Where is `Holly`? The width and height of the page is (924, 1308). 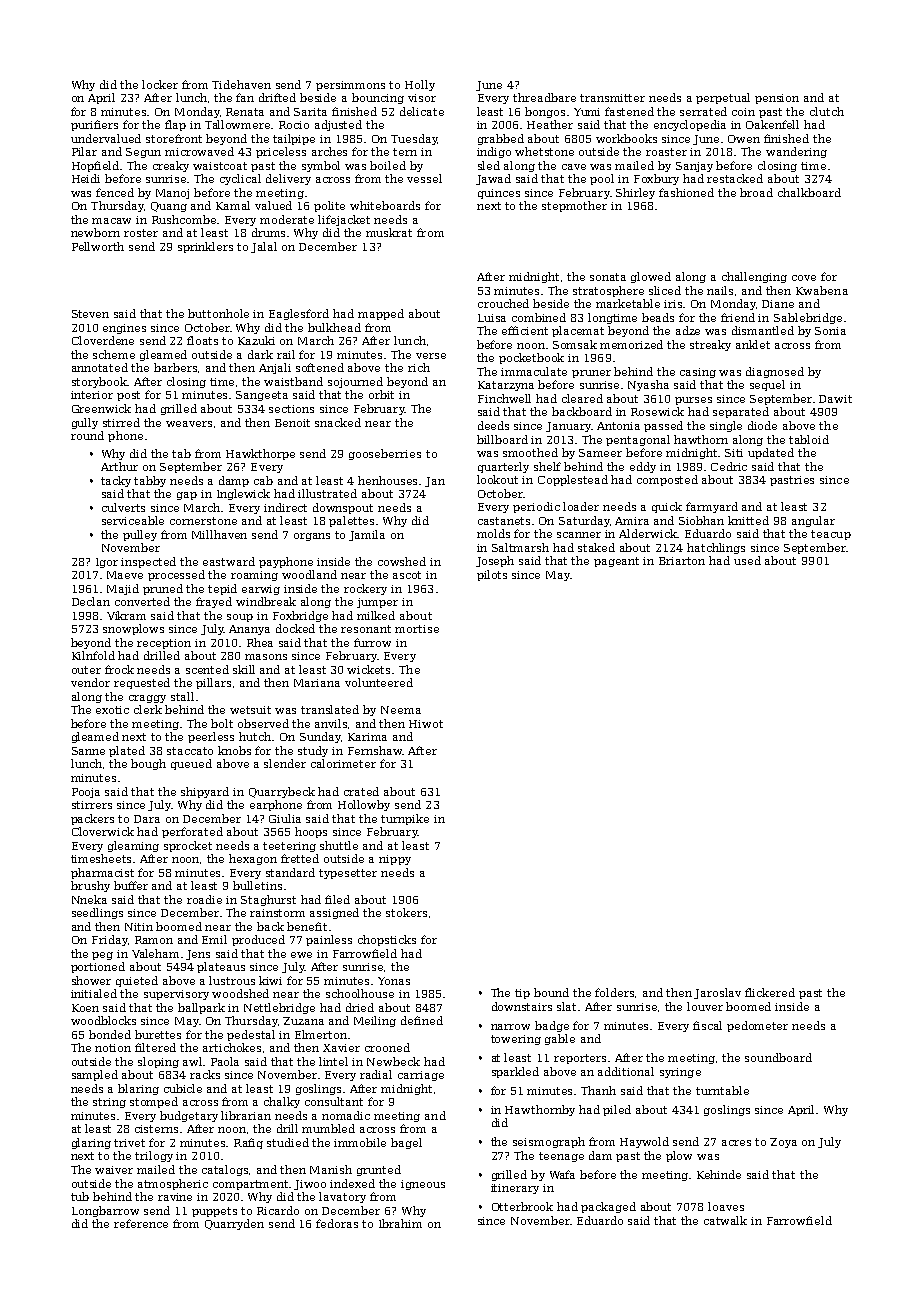 Holly is located at coordinates (420, 85).
